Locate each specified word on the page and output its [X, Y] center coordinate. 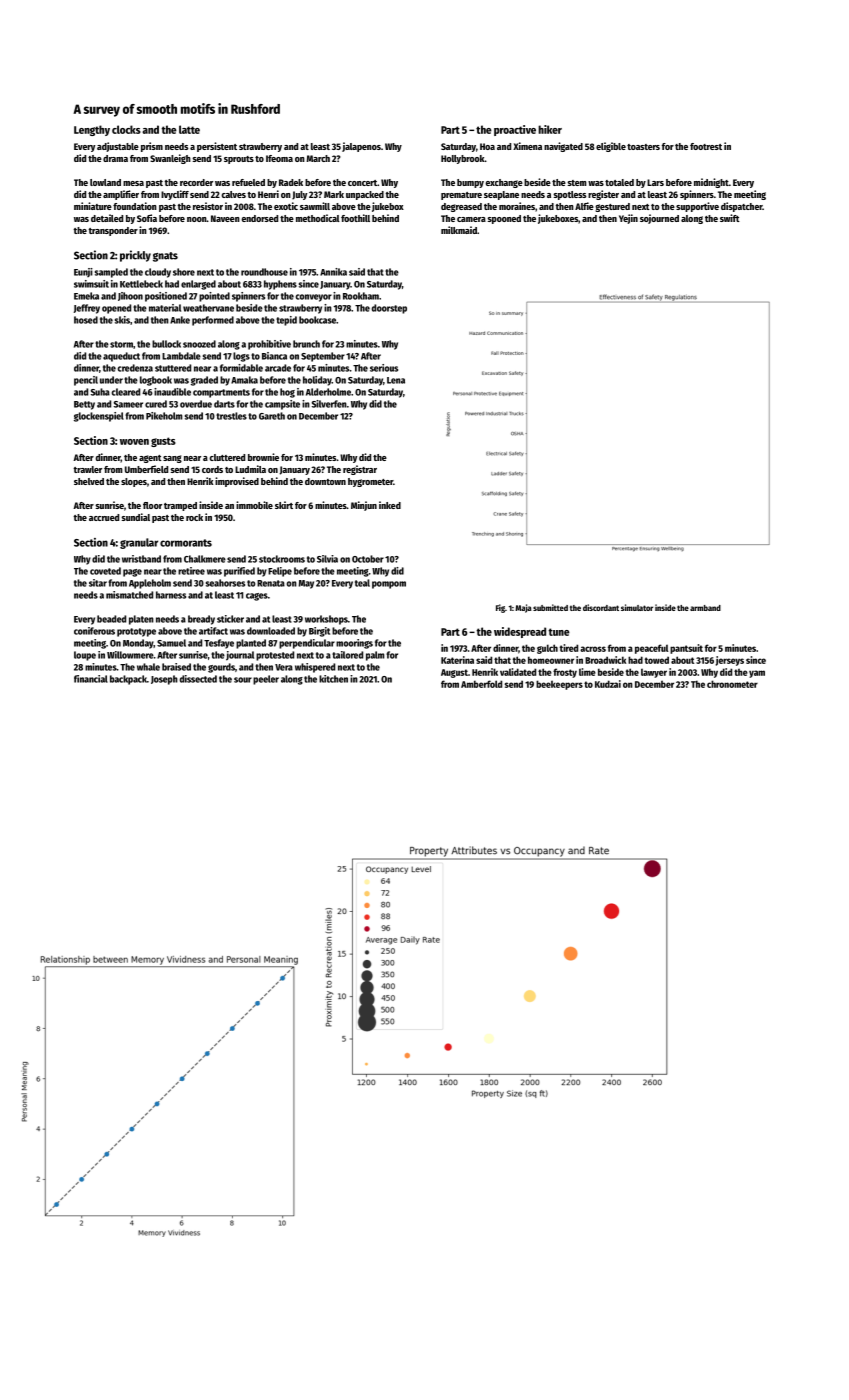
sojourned [659, 219]
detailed [107, 218]
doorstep [389, 309]
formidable [241, 368]
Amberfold [481, 684]
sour [243, 680]
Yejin [628, 219]
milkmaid [459, 230]
